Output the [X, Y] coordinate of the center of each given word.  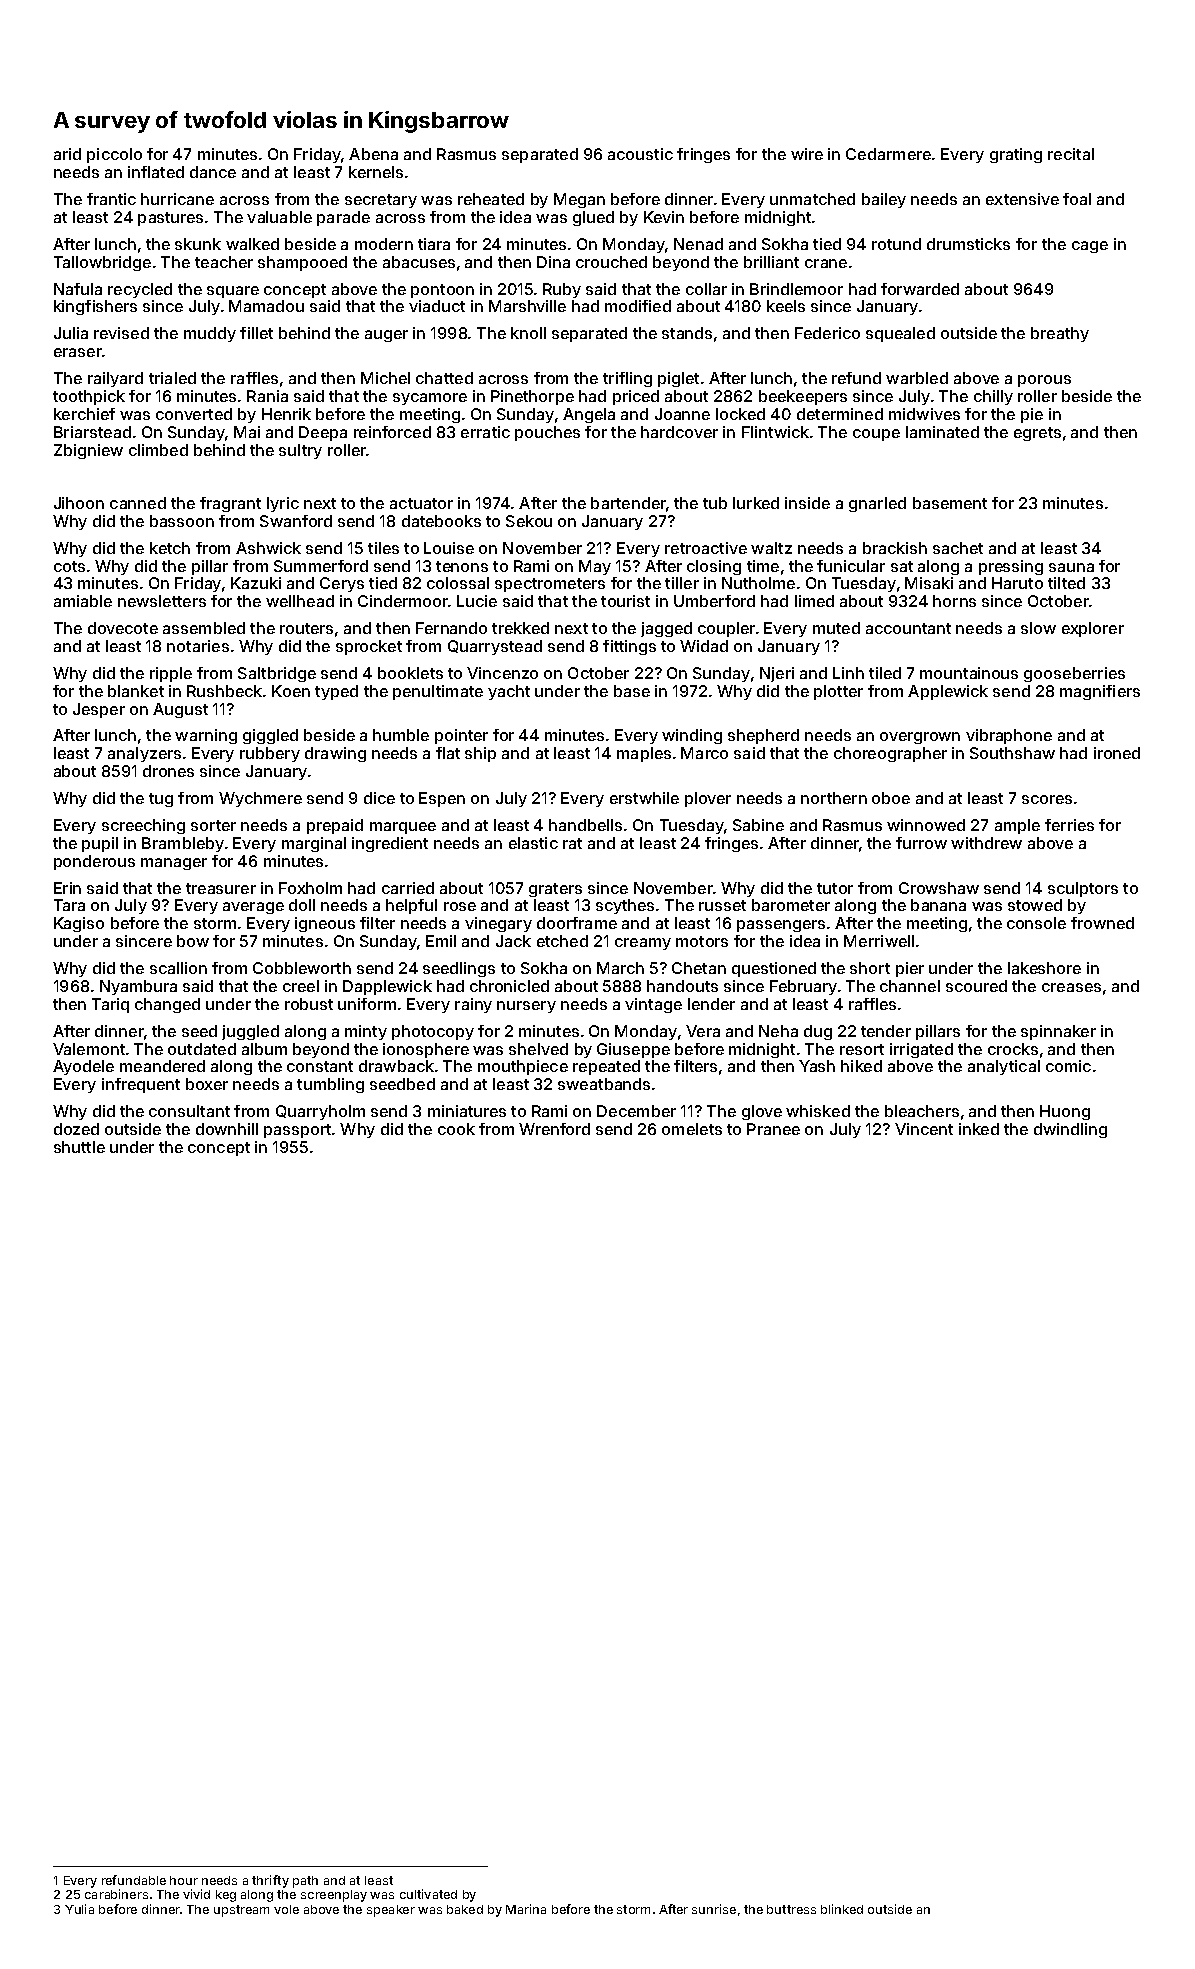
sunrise [714, 1909]
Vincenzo [502, 673]
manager [174, 864]
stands [687, 333]
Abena [373, 154]
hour [184, 1880]
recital [1071, 154]
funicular [851, 566]
